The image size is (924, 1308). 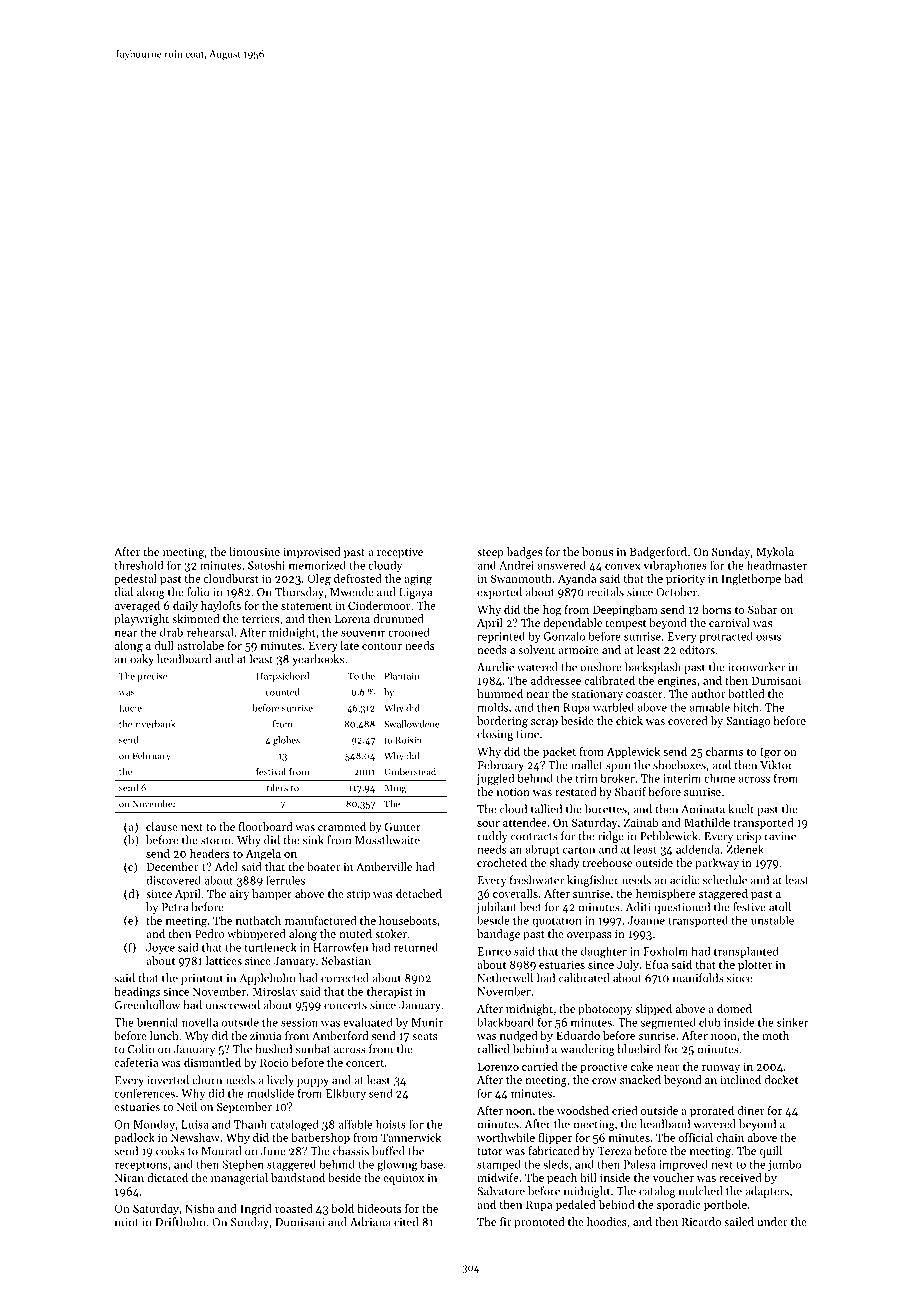 What do you see at coordinates (762, 609) in the screenshot?
I see `Sahar` at bounding box center [762, 609].
